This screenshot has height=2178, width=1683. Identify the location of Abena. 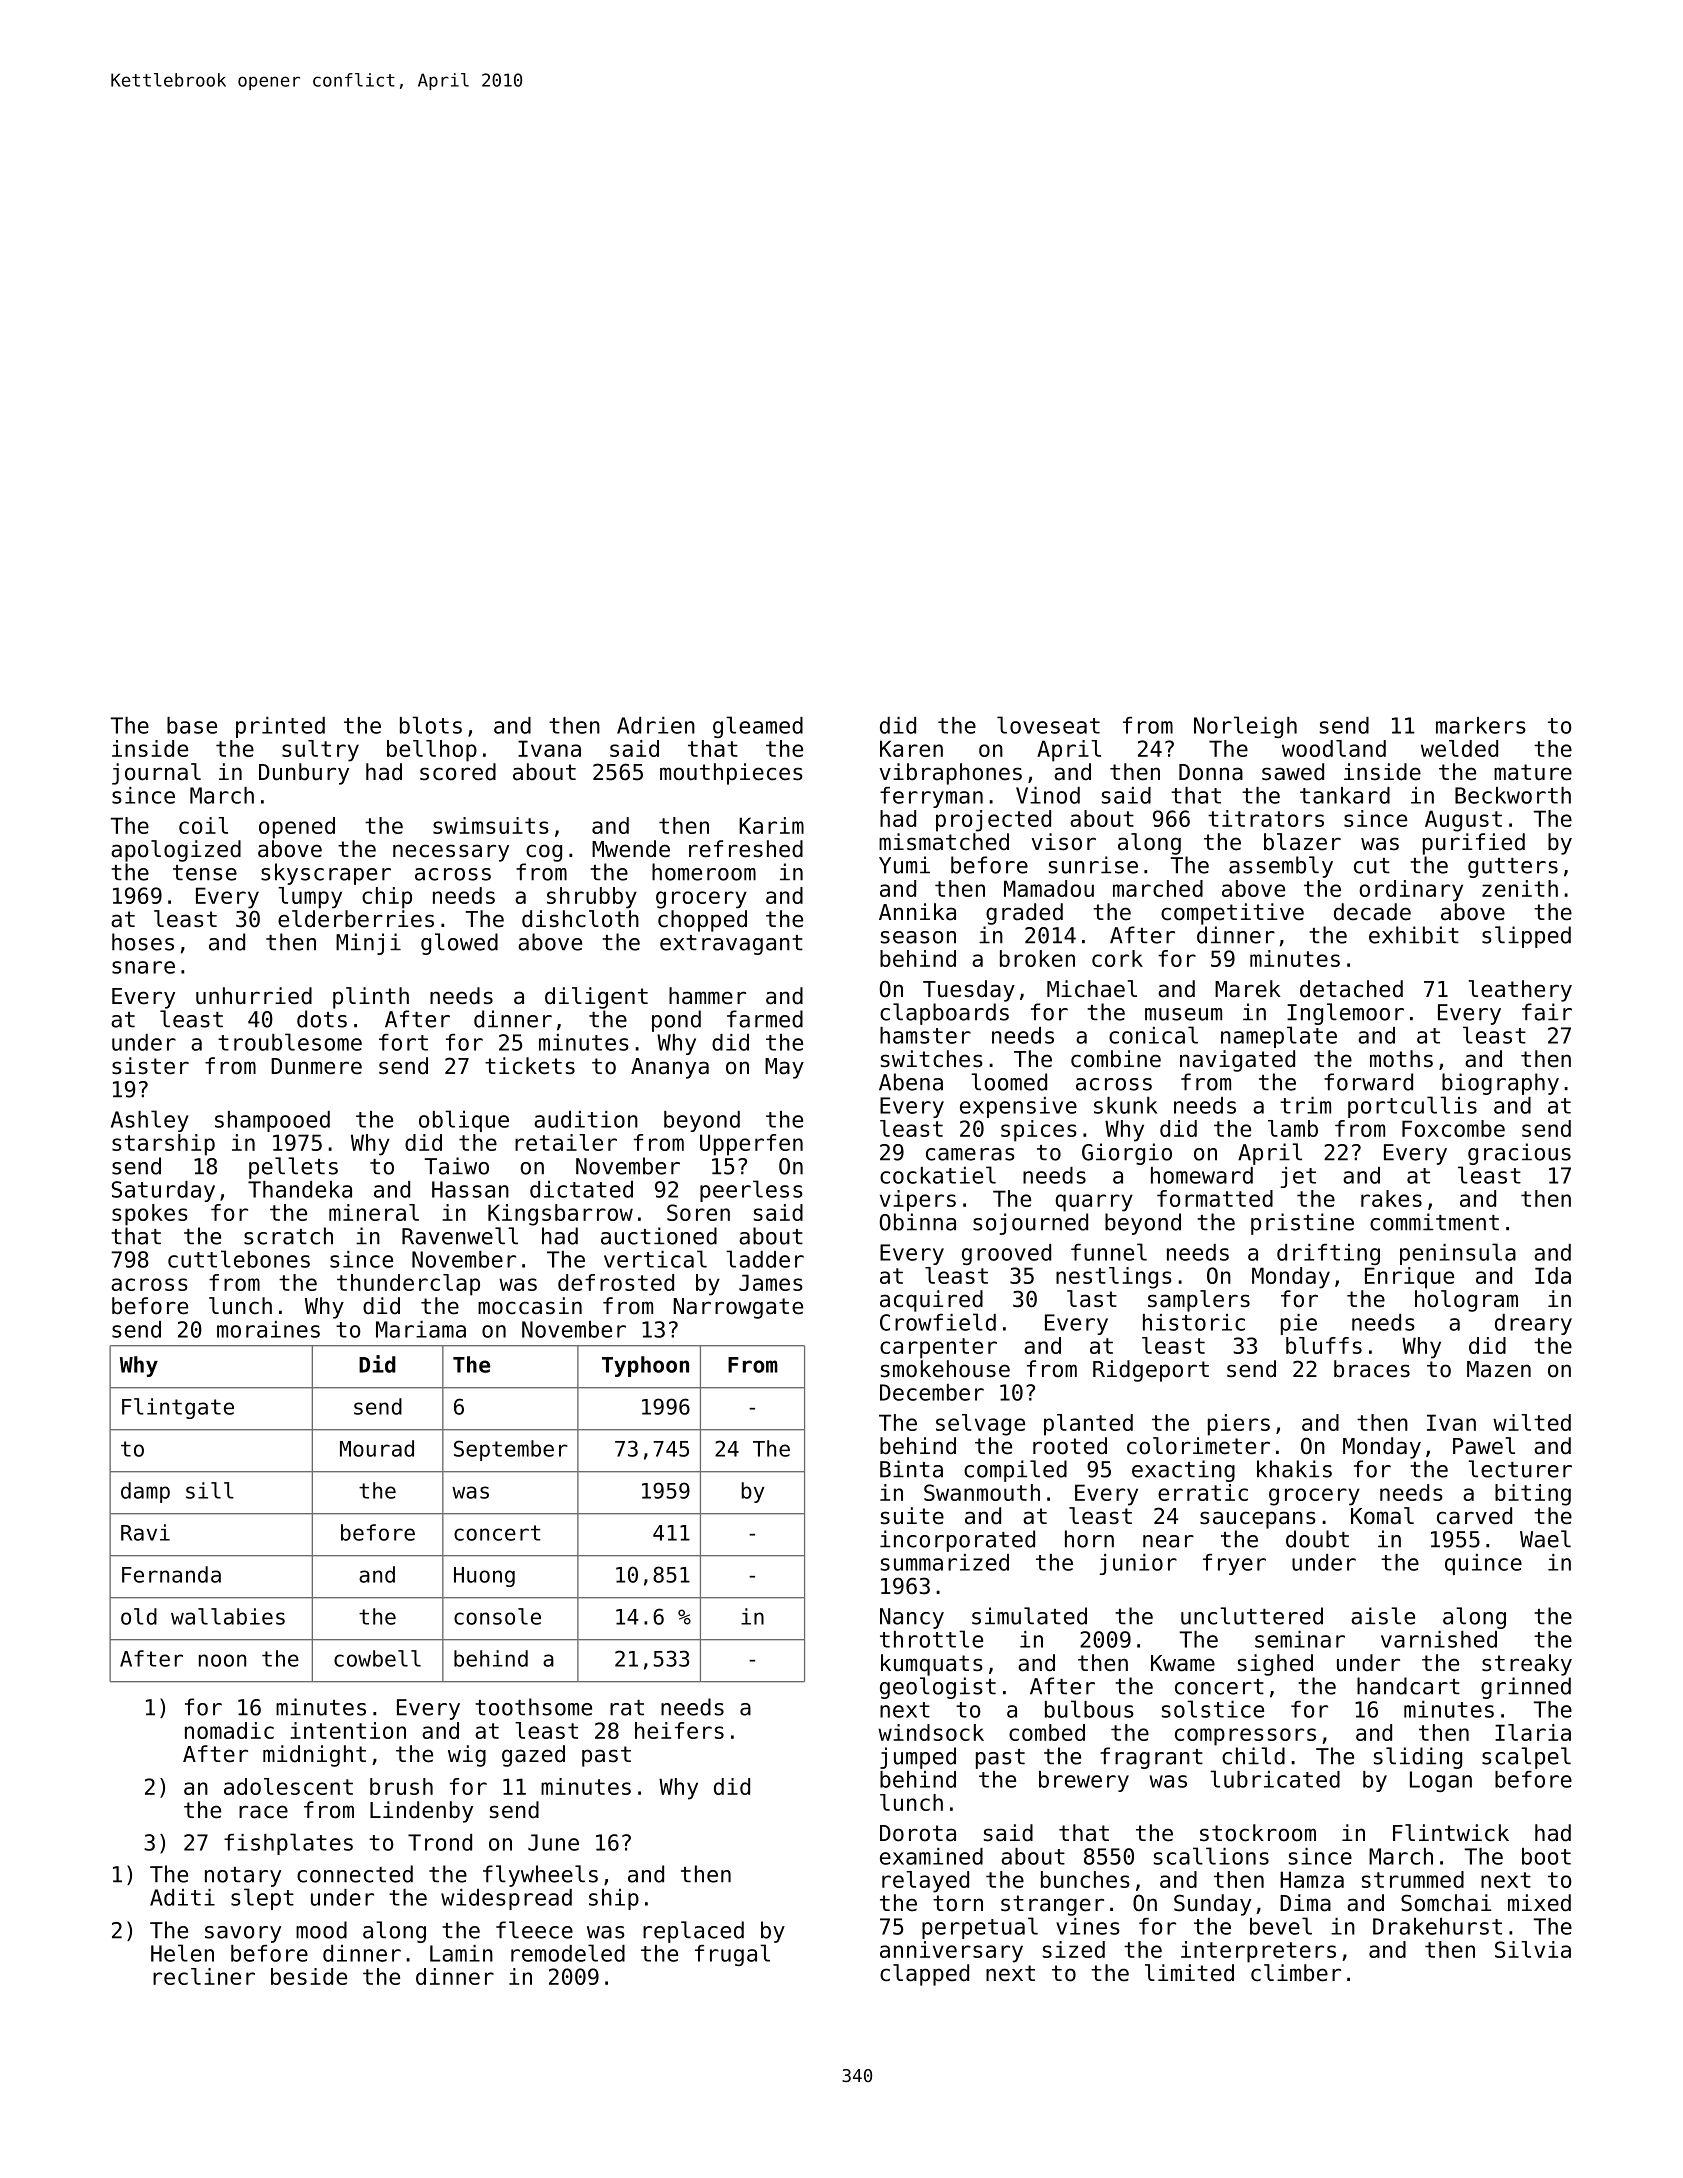
(911, 1082).
